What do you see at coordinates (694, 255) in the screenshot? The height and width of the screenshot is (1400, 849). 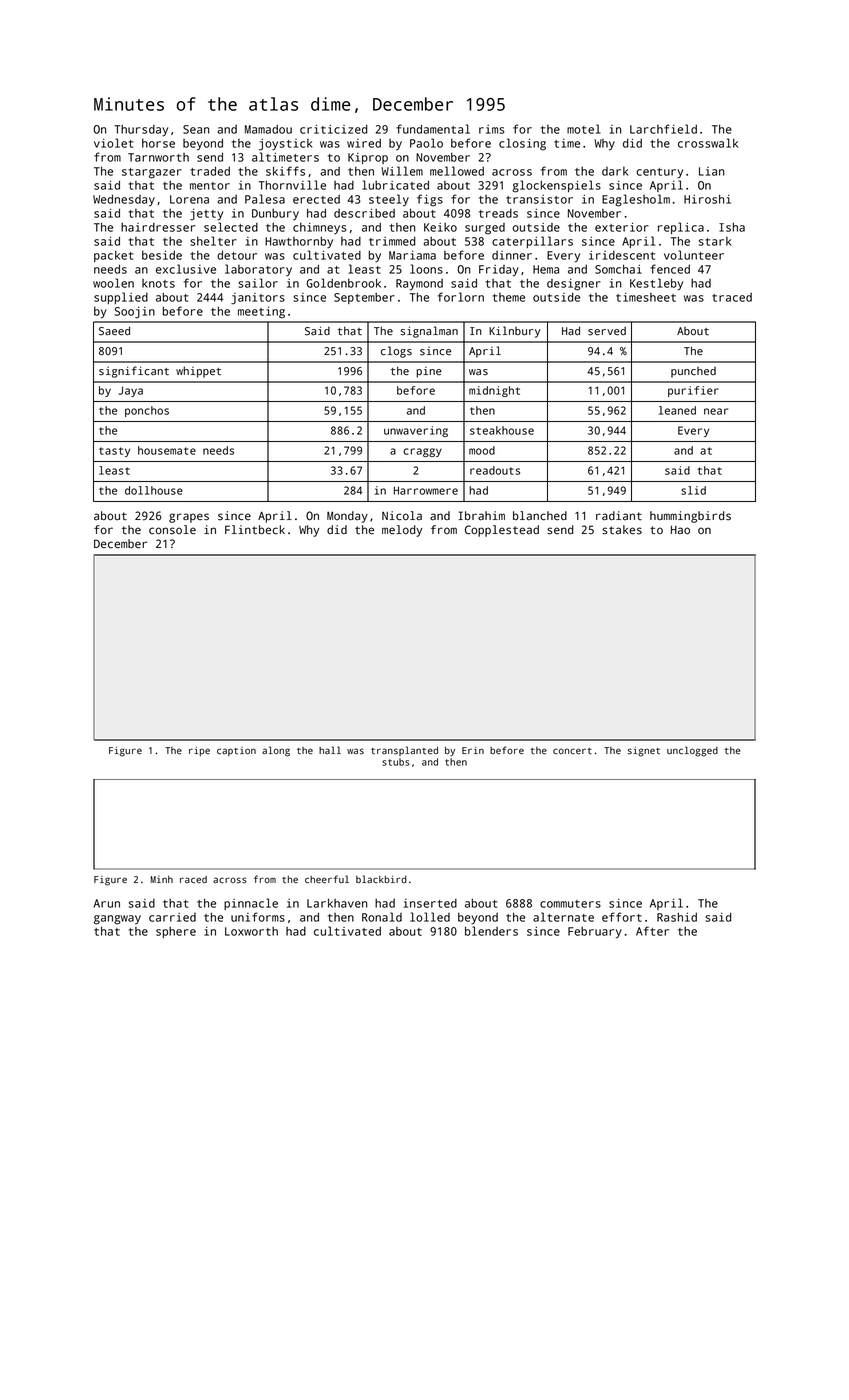 I see `volunteer` at bounding box center [694, 255].
